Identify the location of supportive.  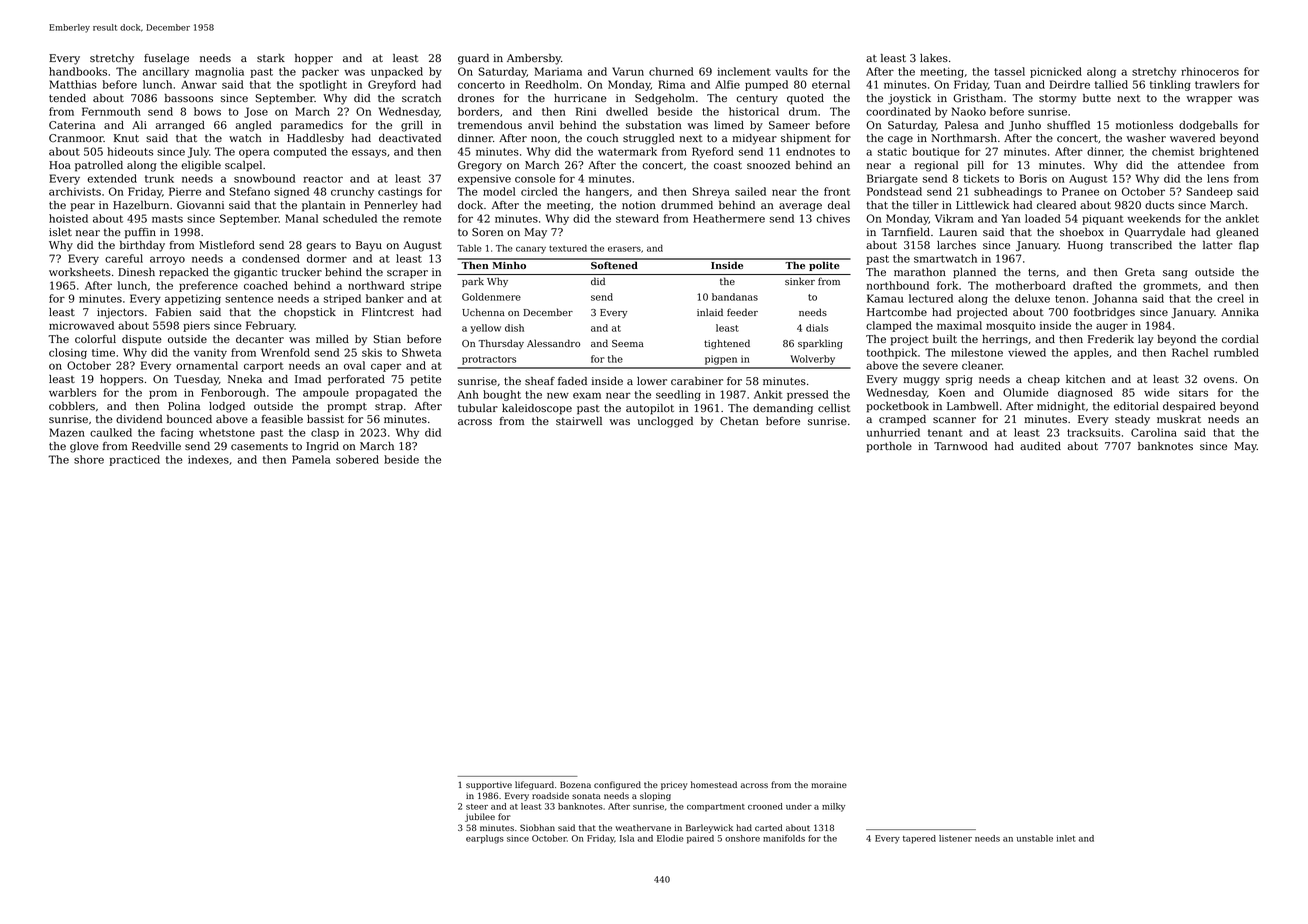
(489, 786).
